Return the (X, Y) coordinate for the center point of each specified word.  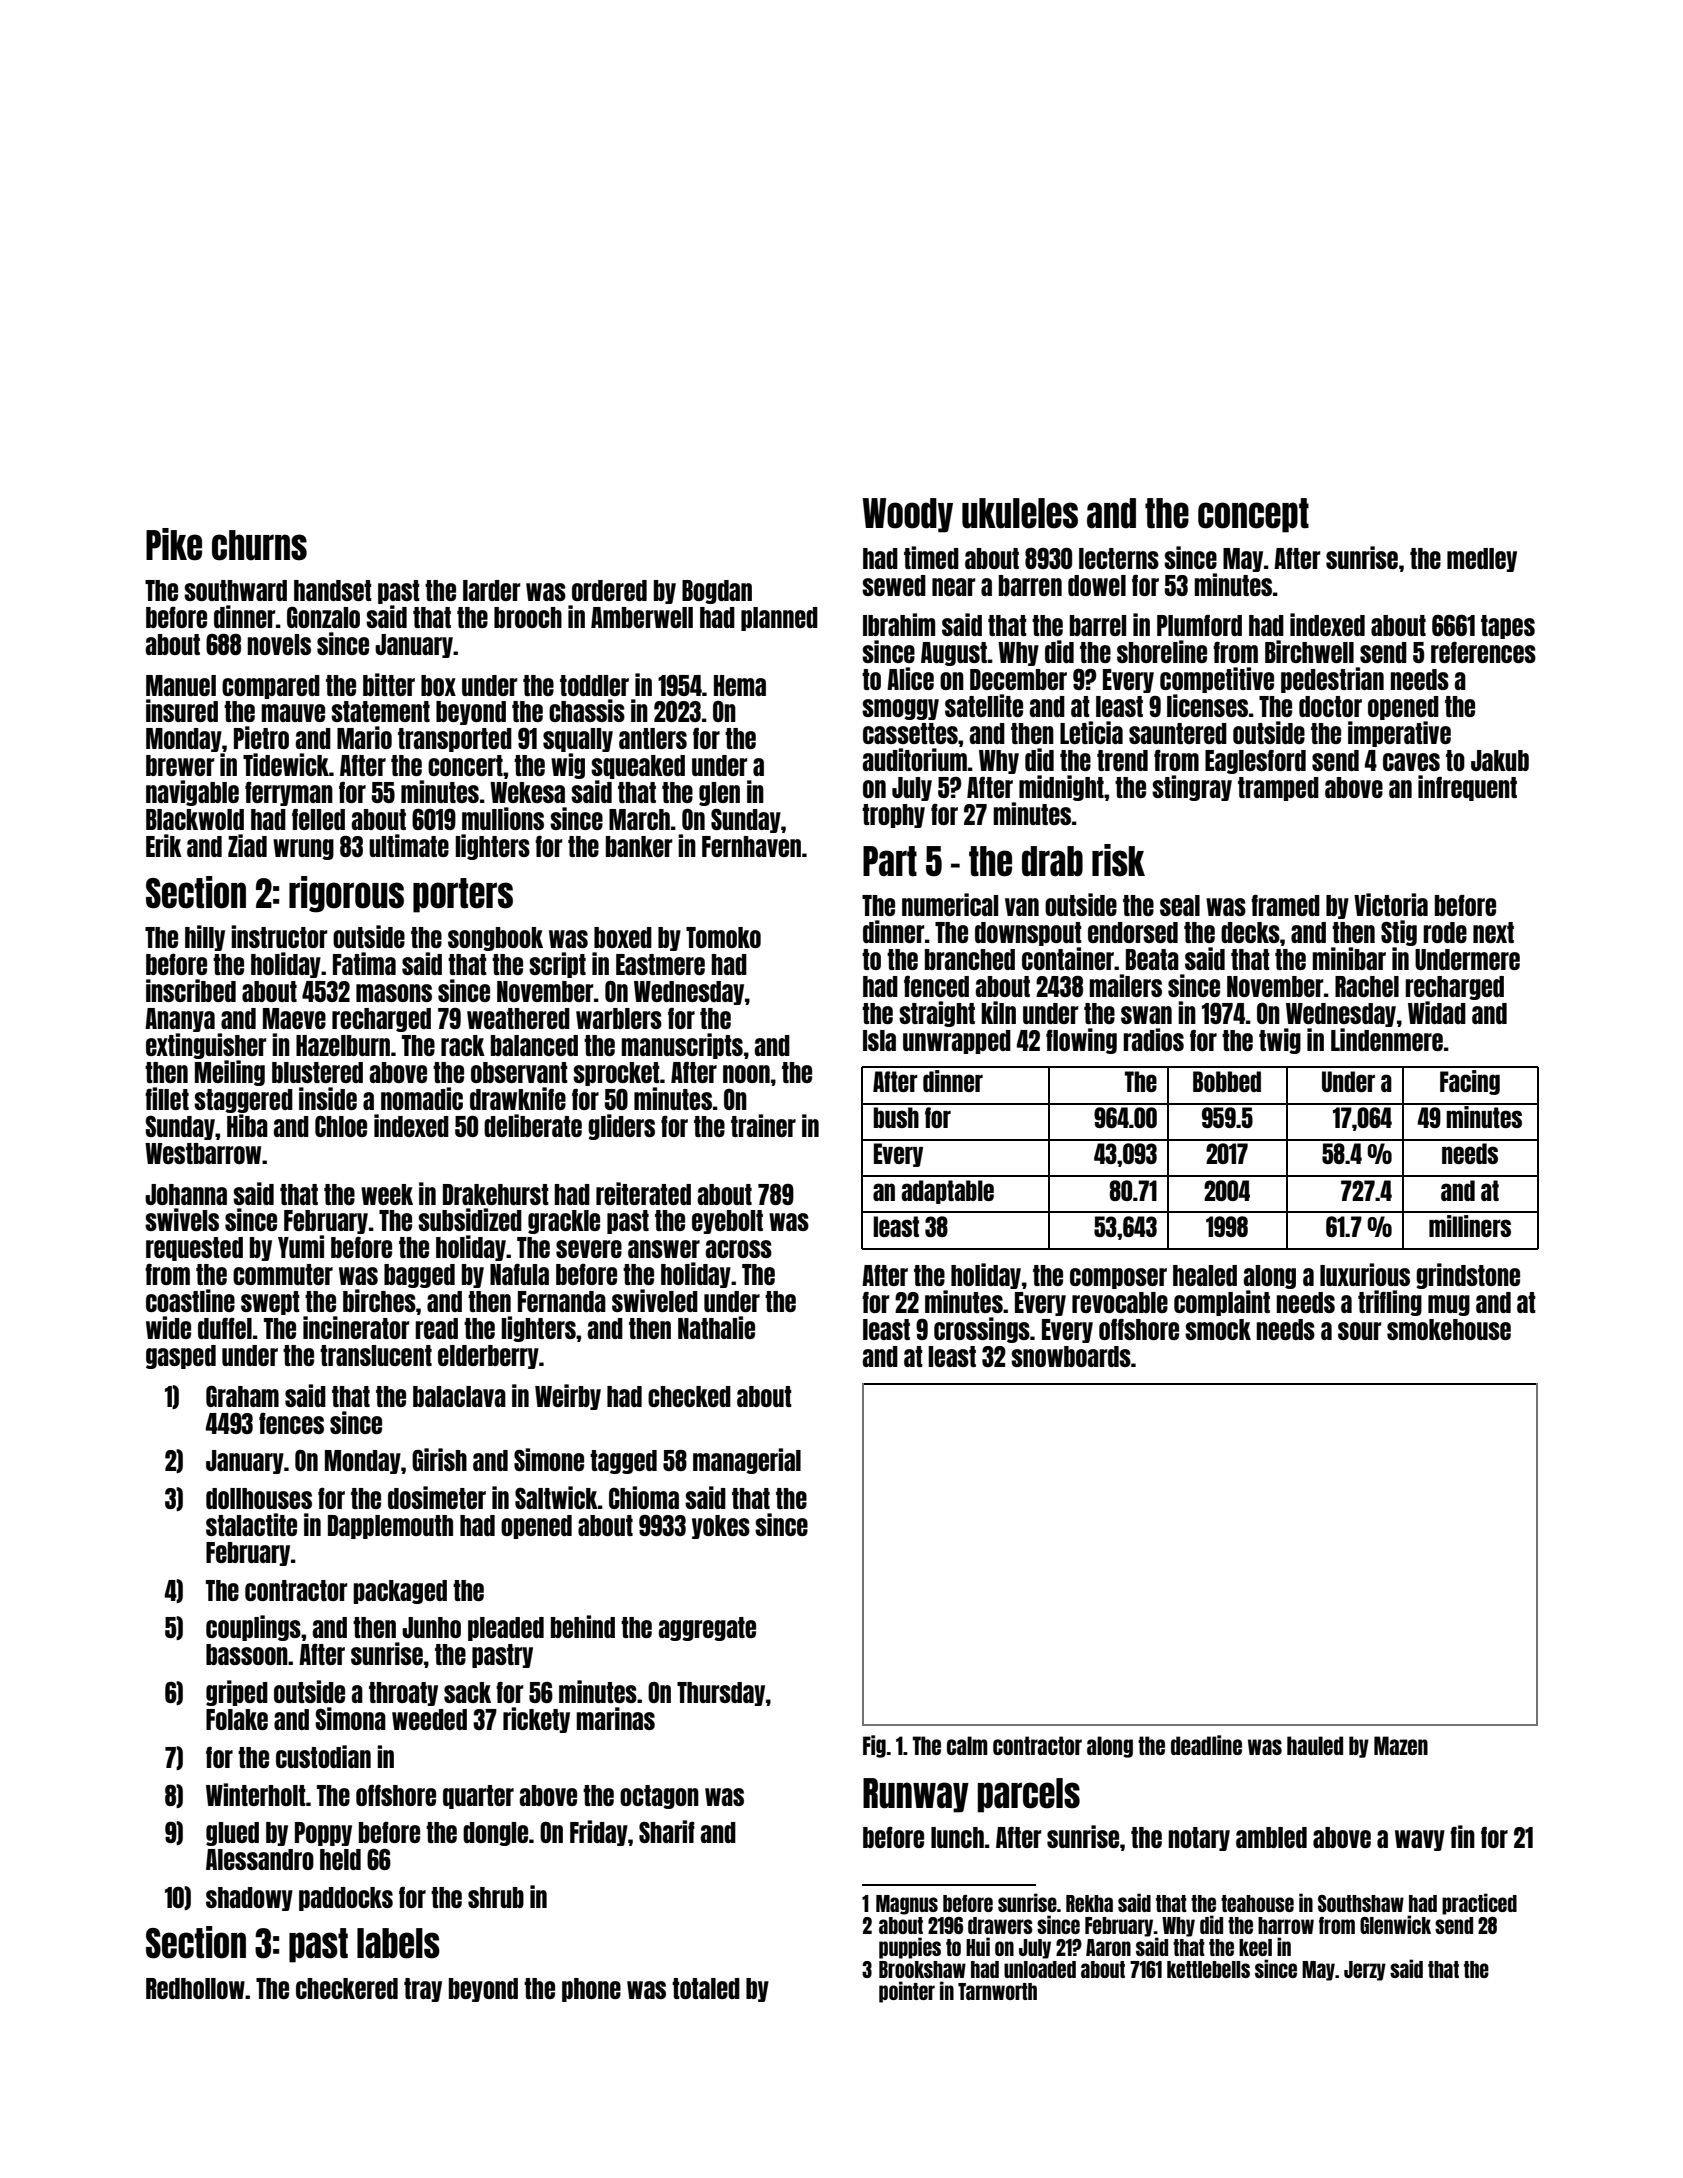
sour (1360, 1331)
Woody (908, 515)
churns (259, 545)
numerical (950, 904)
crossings (982, 1330)
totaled (706, 1988)
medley (1482, 560)
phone (591, 1990)
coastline (190, 1300)
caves (1411, 762)
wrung (303, 849)
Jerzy (1365, 1971)
